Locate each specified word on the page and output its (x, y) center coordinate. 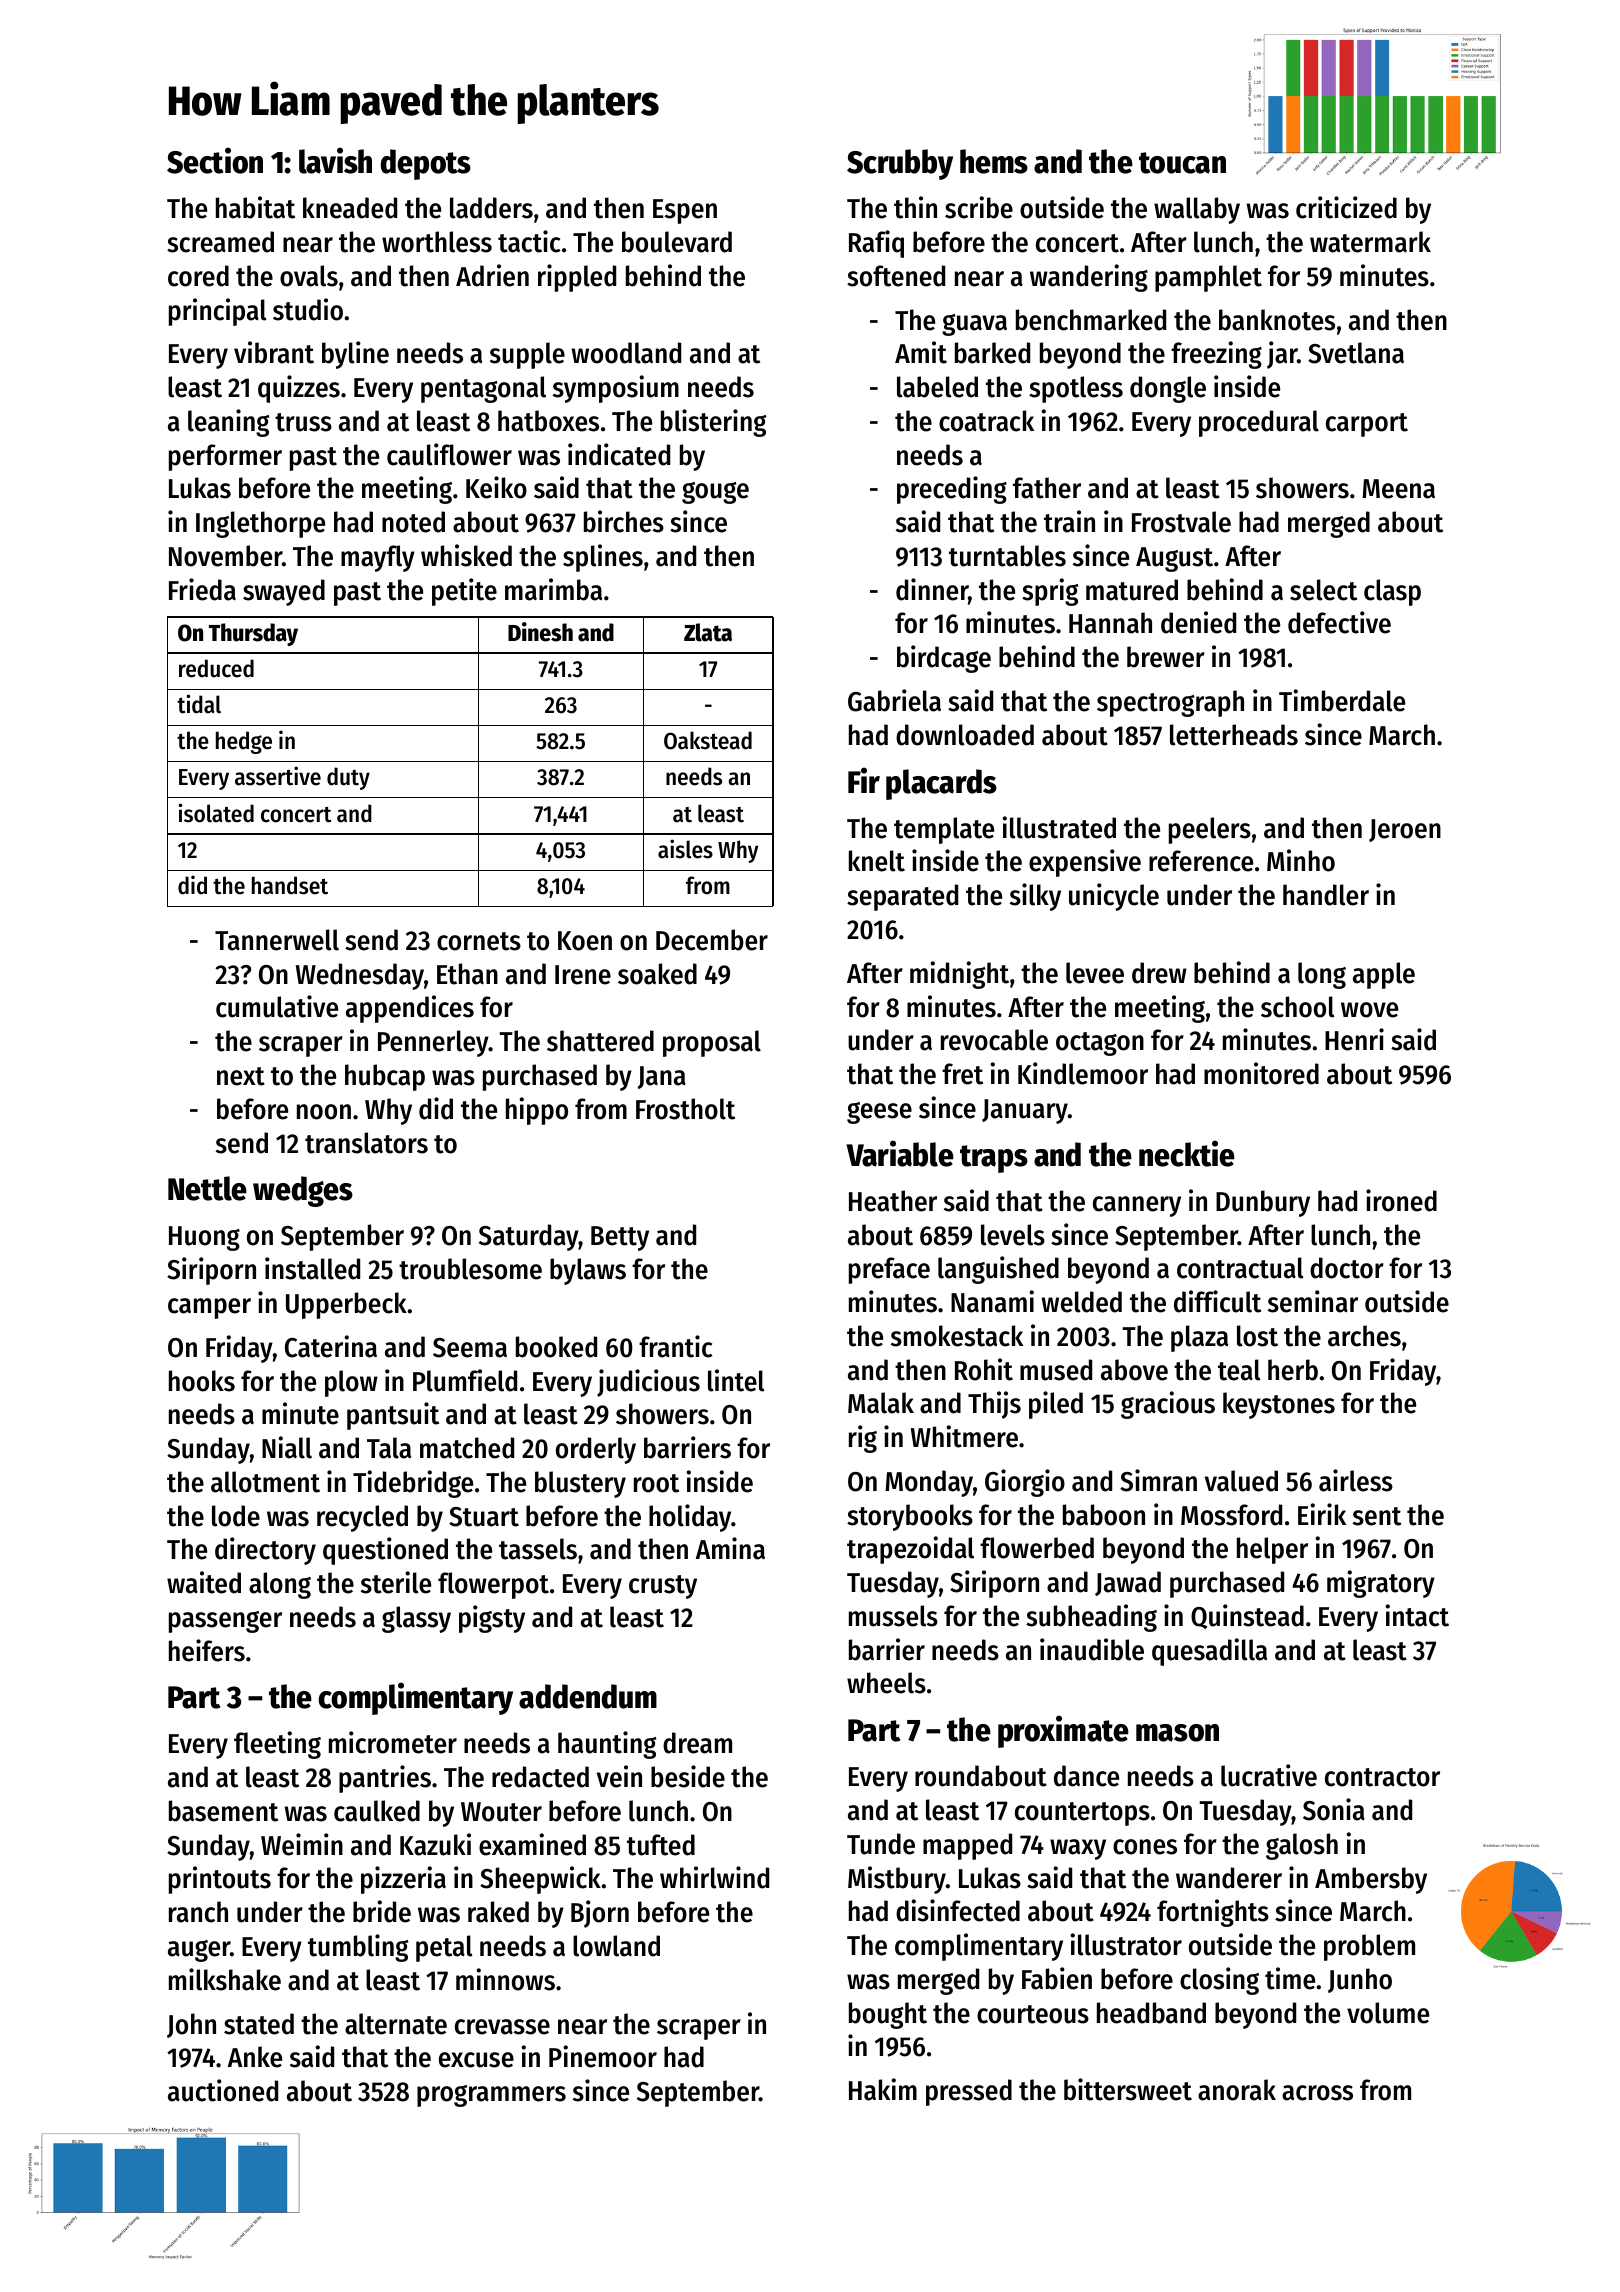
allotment (265, 1482)
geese (879, 1113)
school (1298, 1007)
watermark (1370, 242)
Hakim (883, 2089)
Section (215, 160)
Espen (685, 211)
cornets (479, 941)
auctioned (223, 2090)
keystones (1279, 1405)
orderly (596, 1450)
